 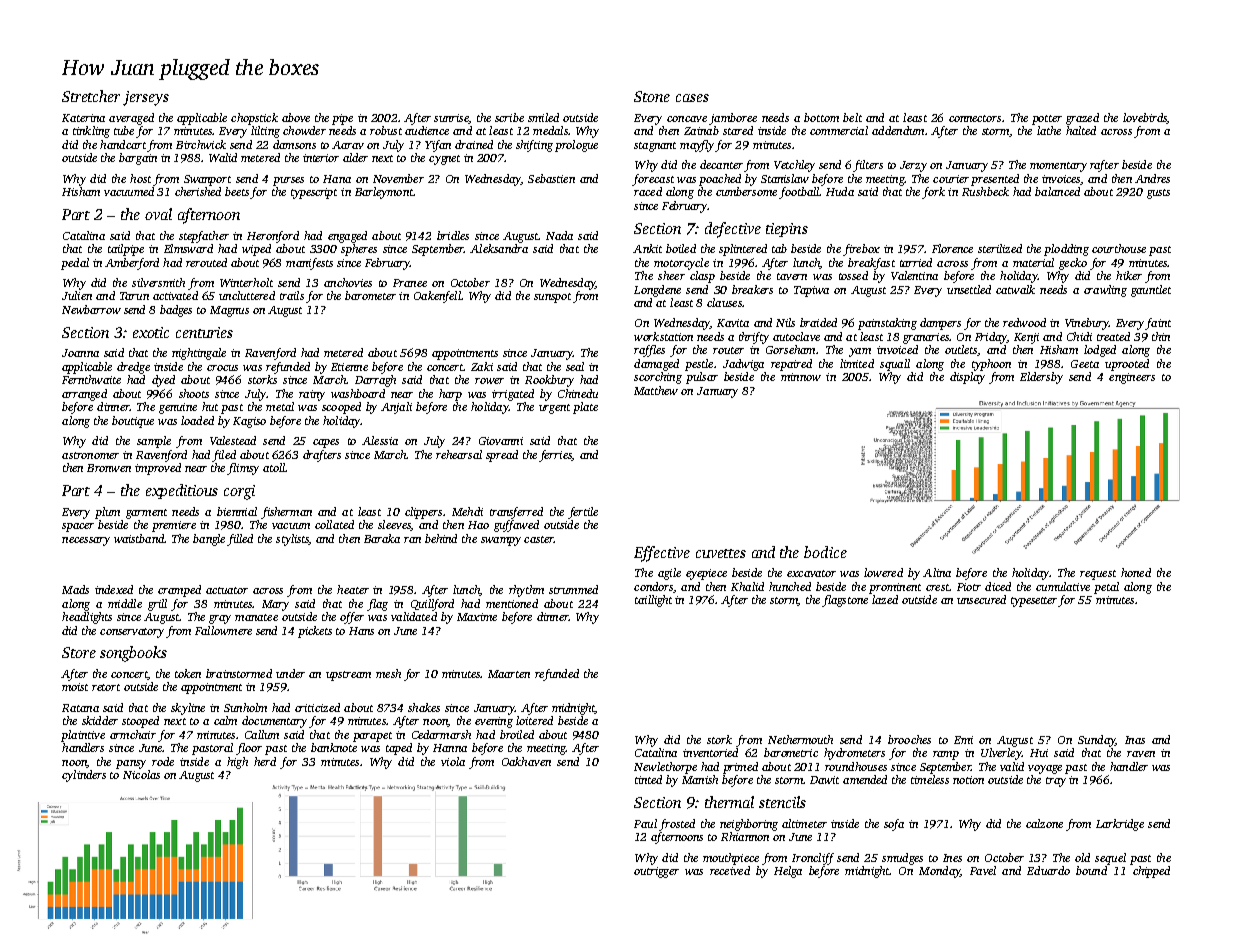 What do you see at coordinates (501, 441) in the image?
I see `Giovanni` at bounding box center [501, 441].
